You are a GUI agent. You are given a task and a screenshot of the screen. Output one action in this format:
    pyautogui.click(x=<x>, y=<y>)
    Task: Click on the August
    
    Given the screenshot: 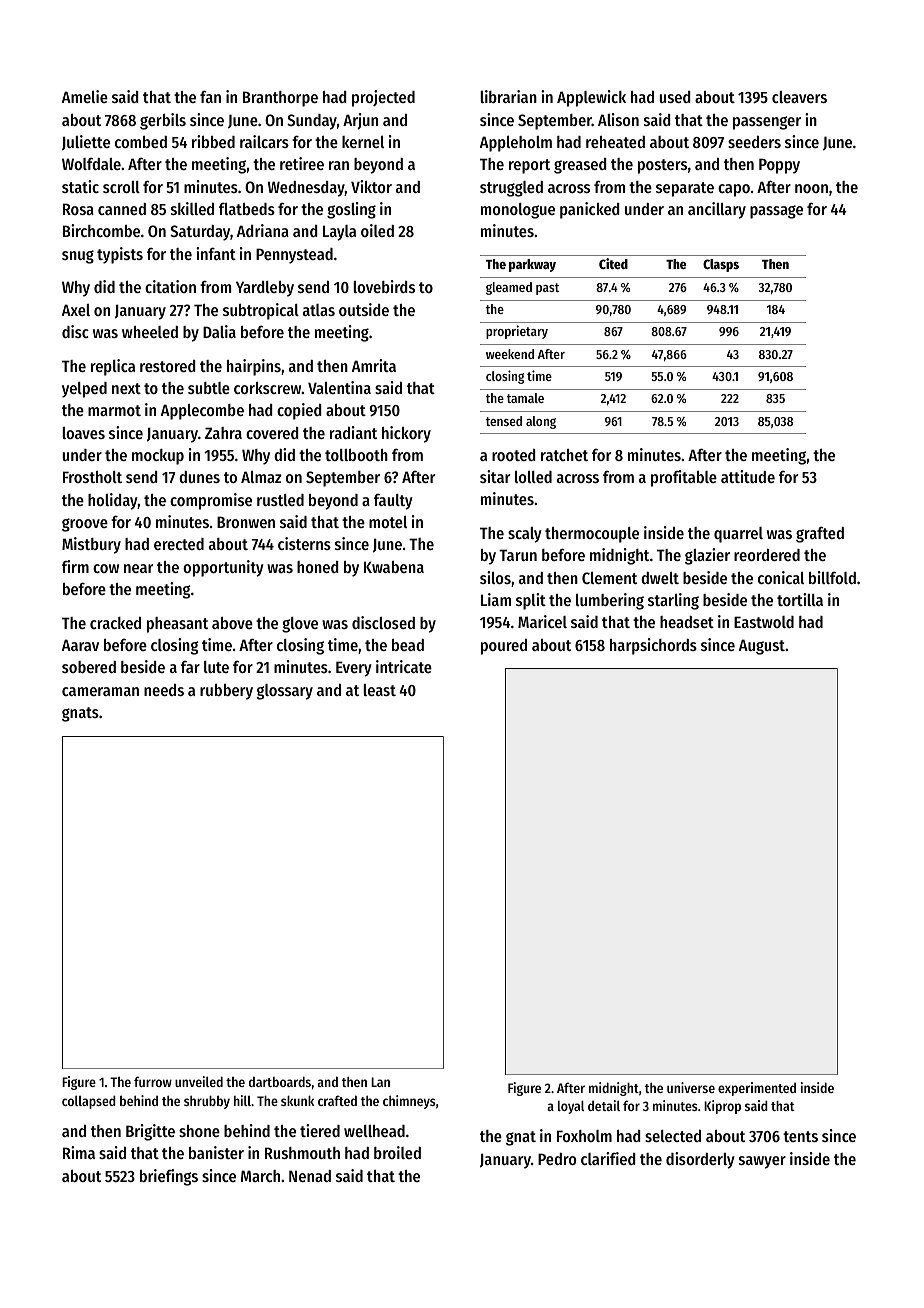 What is the action you would take?
    pyautogui.click(x=762, y=647)
